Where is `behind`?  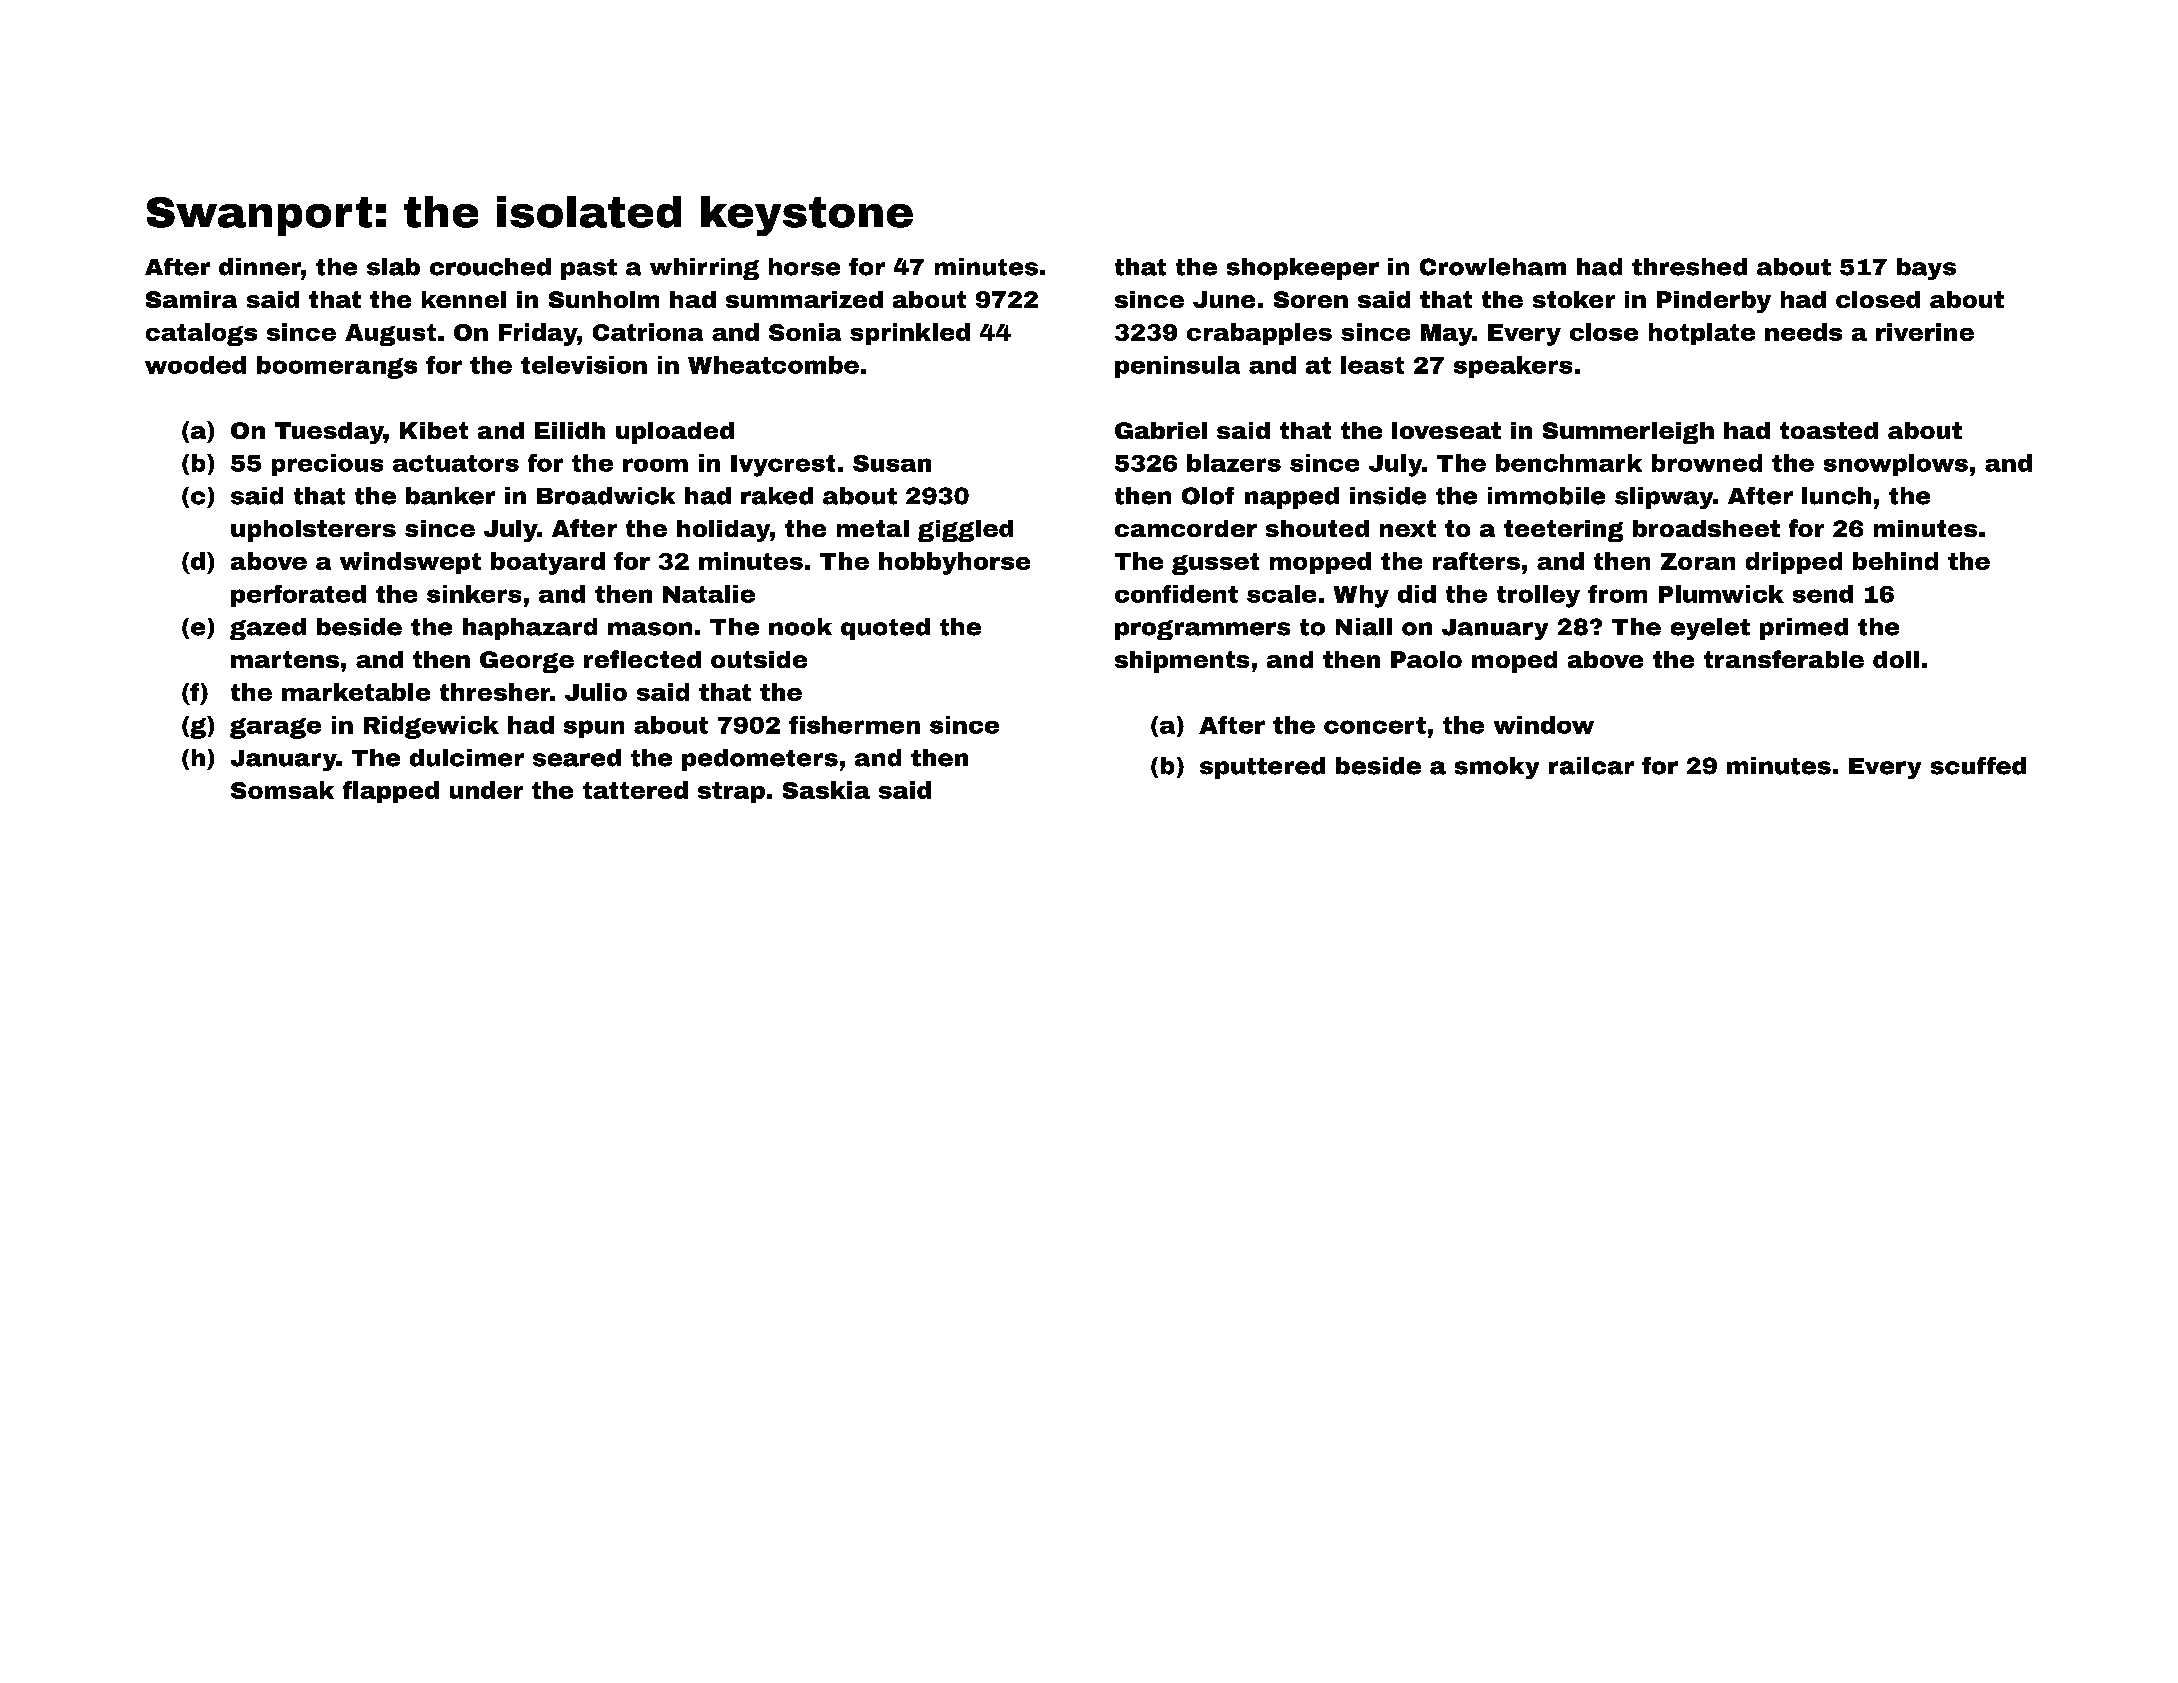
behind is located at coordinates (1895, 561).
